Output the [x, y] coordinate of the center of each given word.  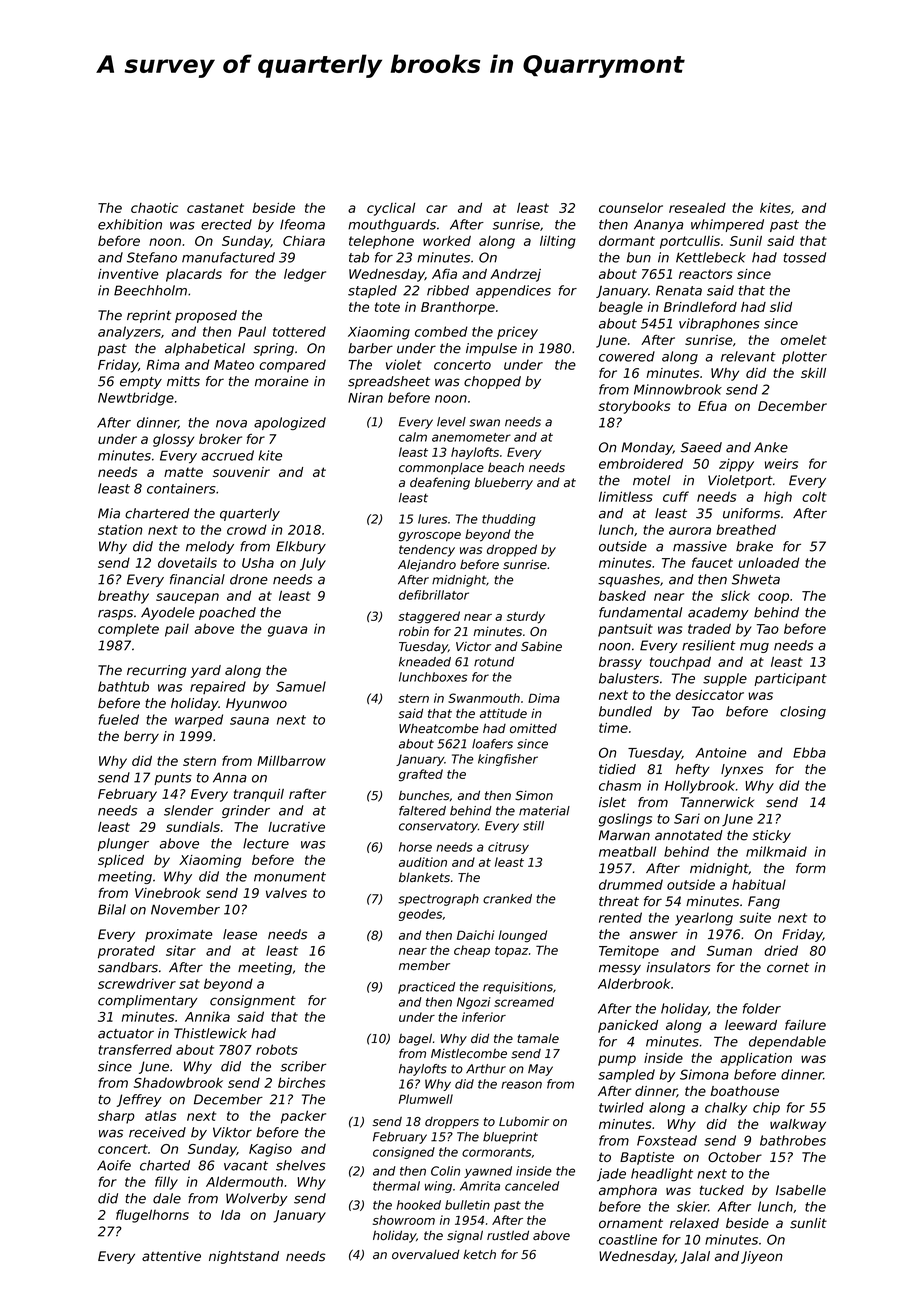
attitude [503, 713]
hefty [693, 770]
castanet [215, 208]
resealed [697, 208]
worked [447, 241]
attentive [171, 1256]
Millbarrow [291, 761]
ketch [479, 1255]
